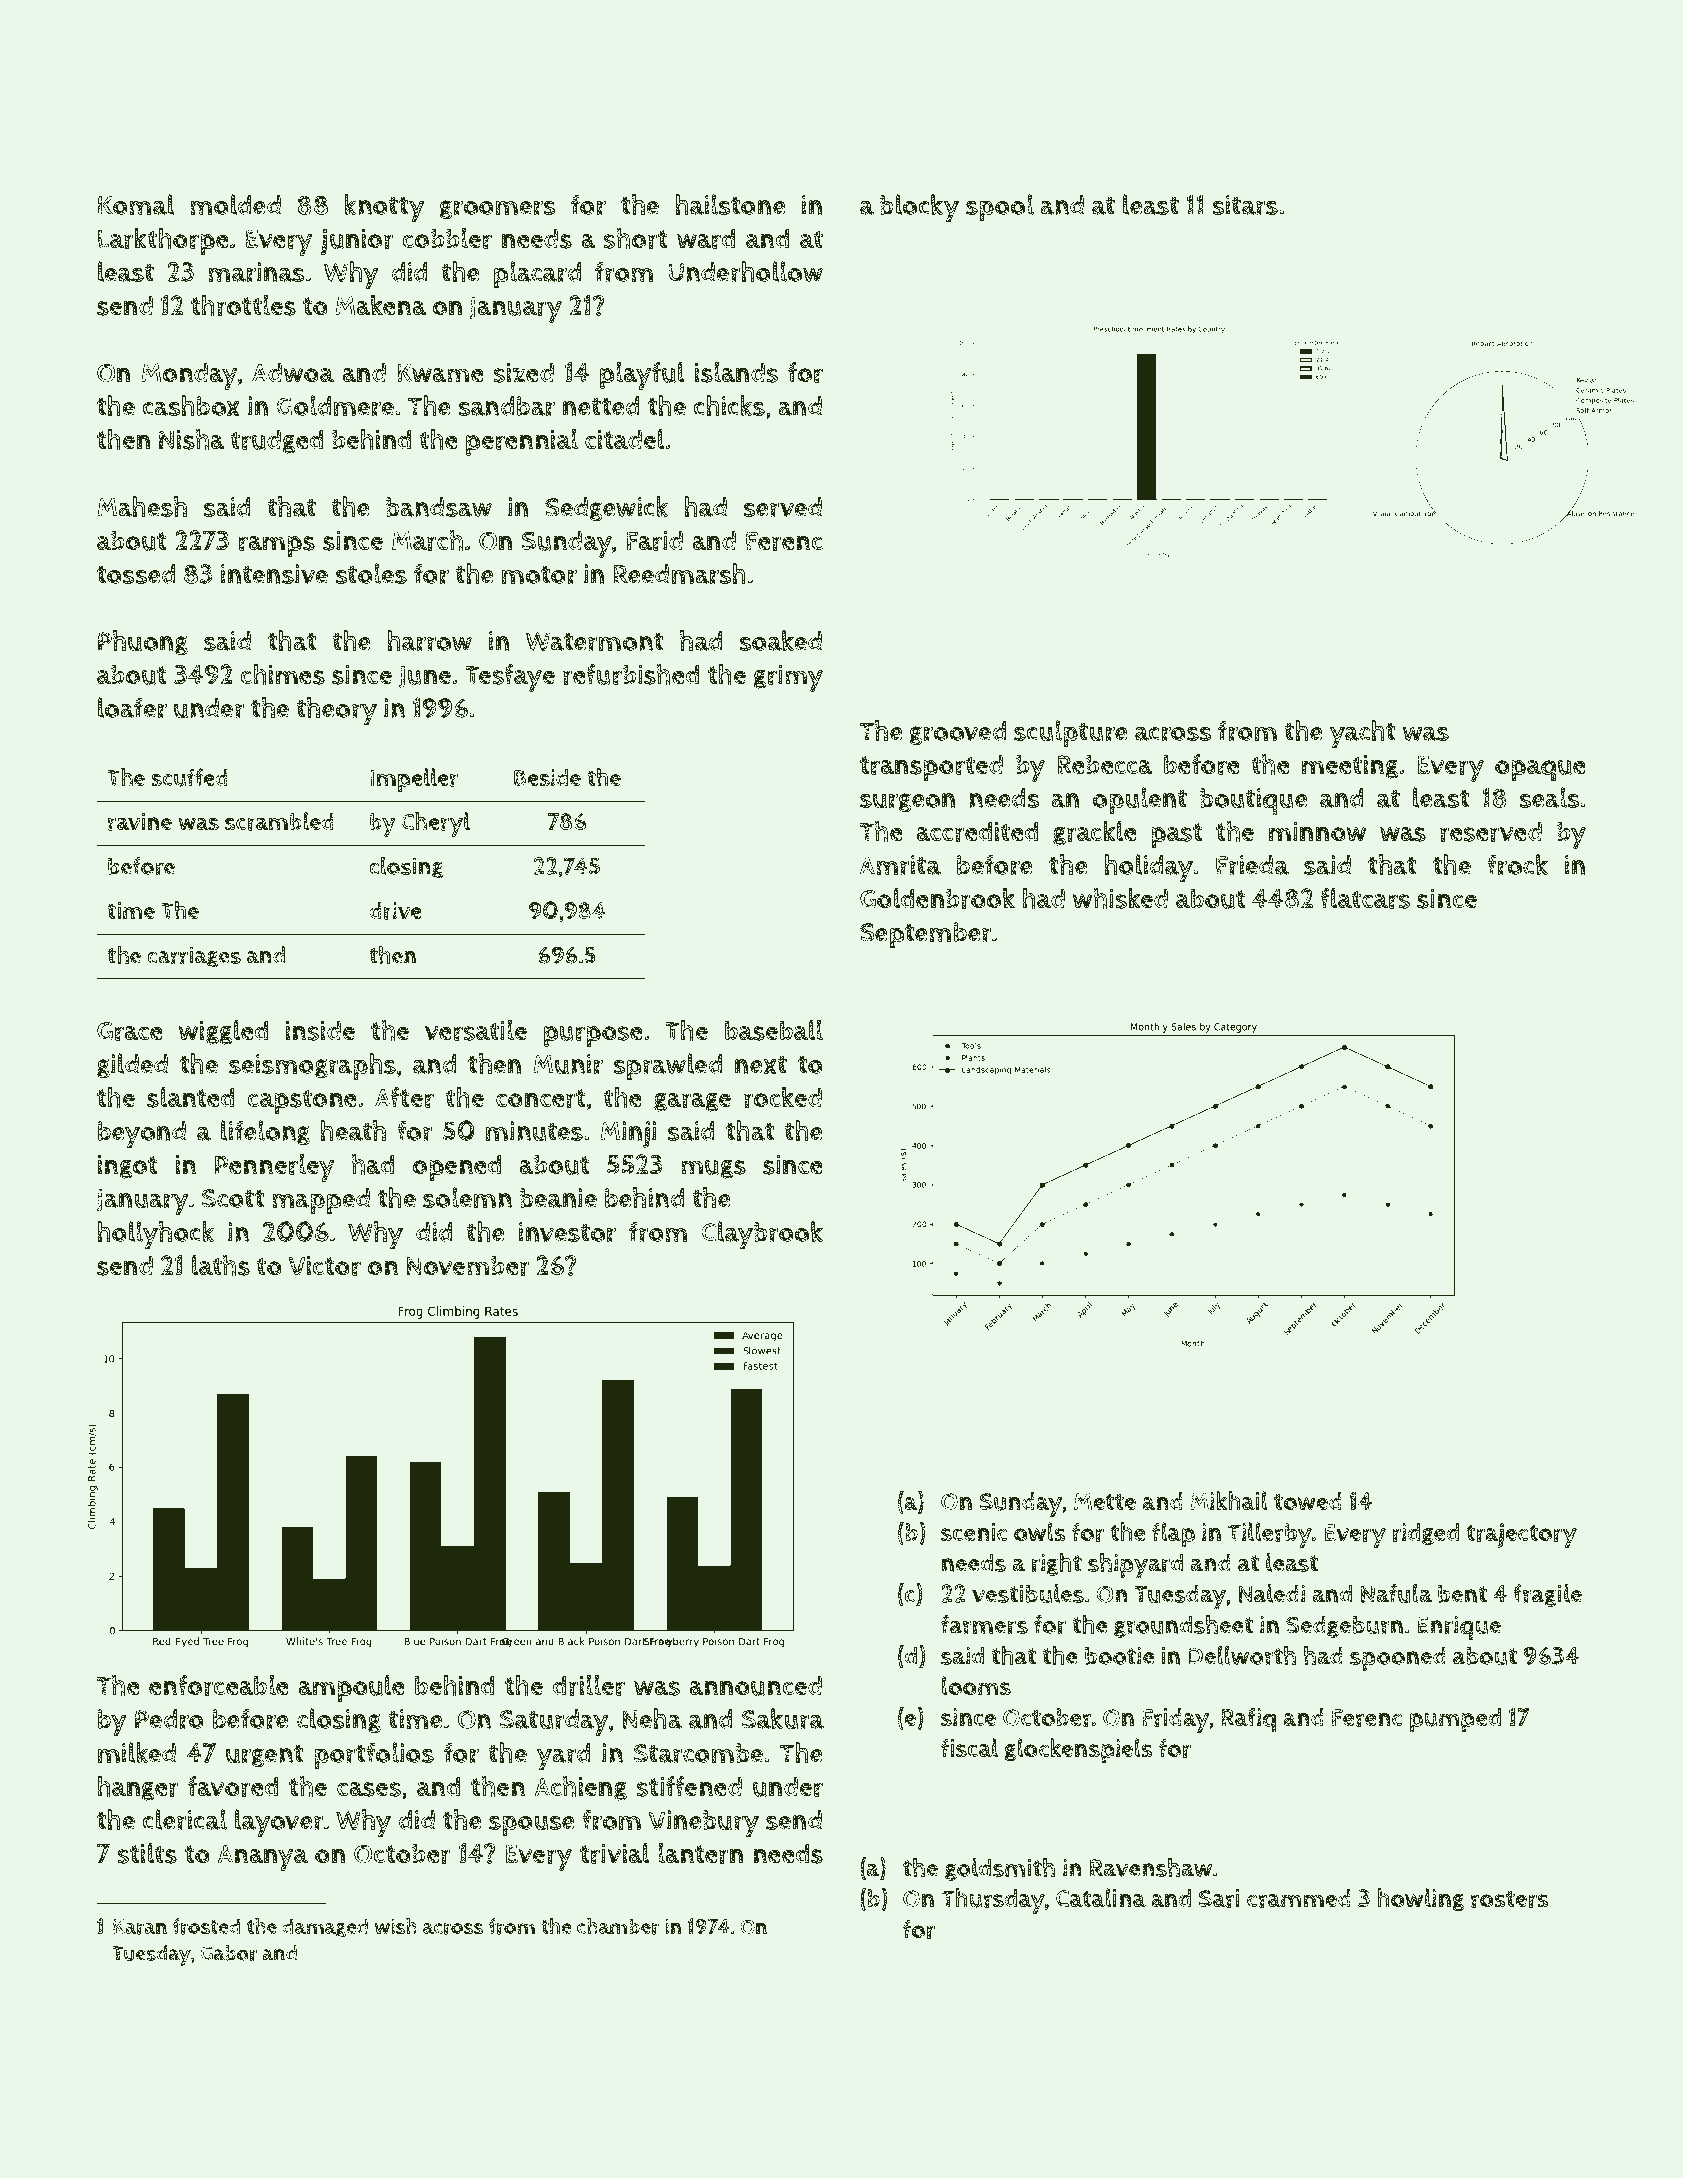 This image has height=2178, width=1683. What do you see at coordinates (730, 204) in the image?
I see `hailstone` at bounding box center [730, 204].
